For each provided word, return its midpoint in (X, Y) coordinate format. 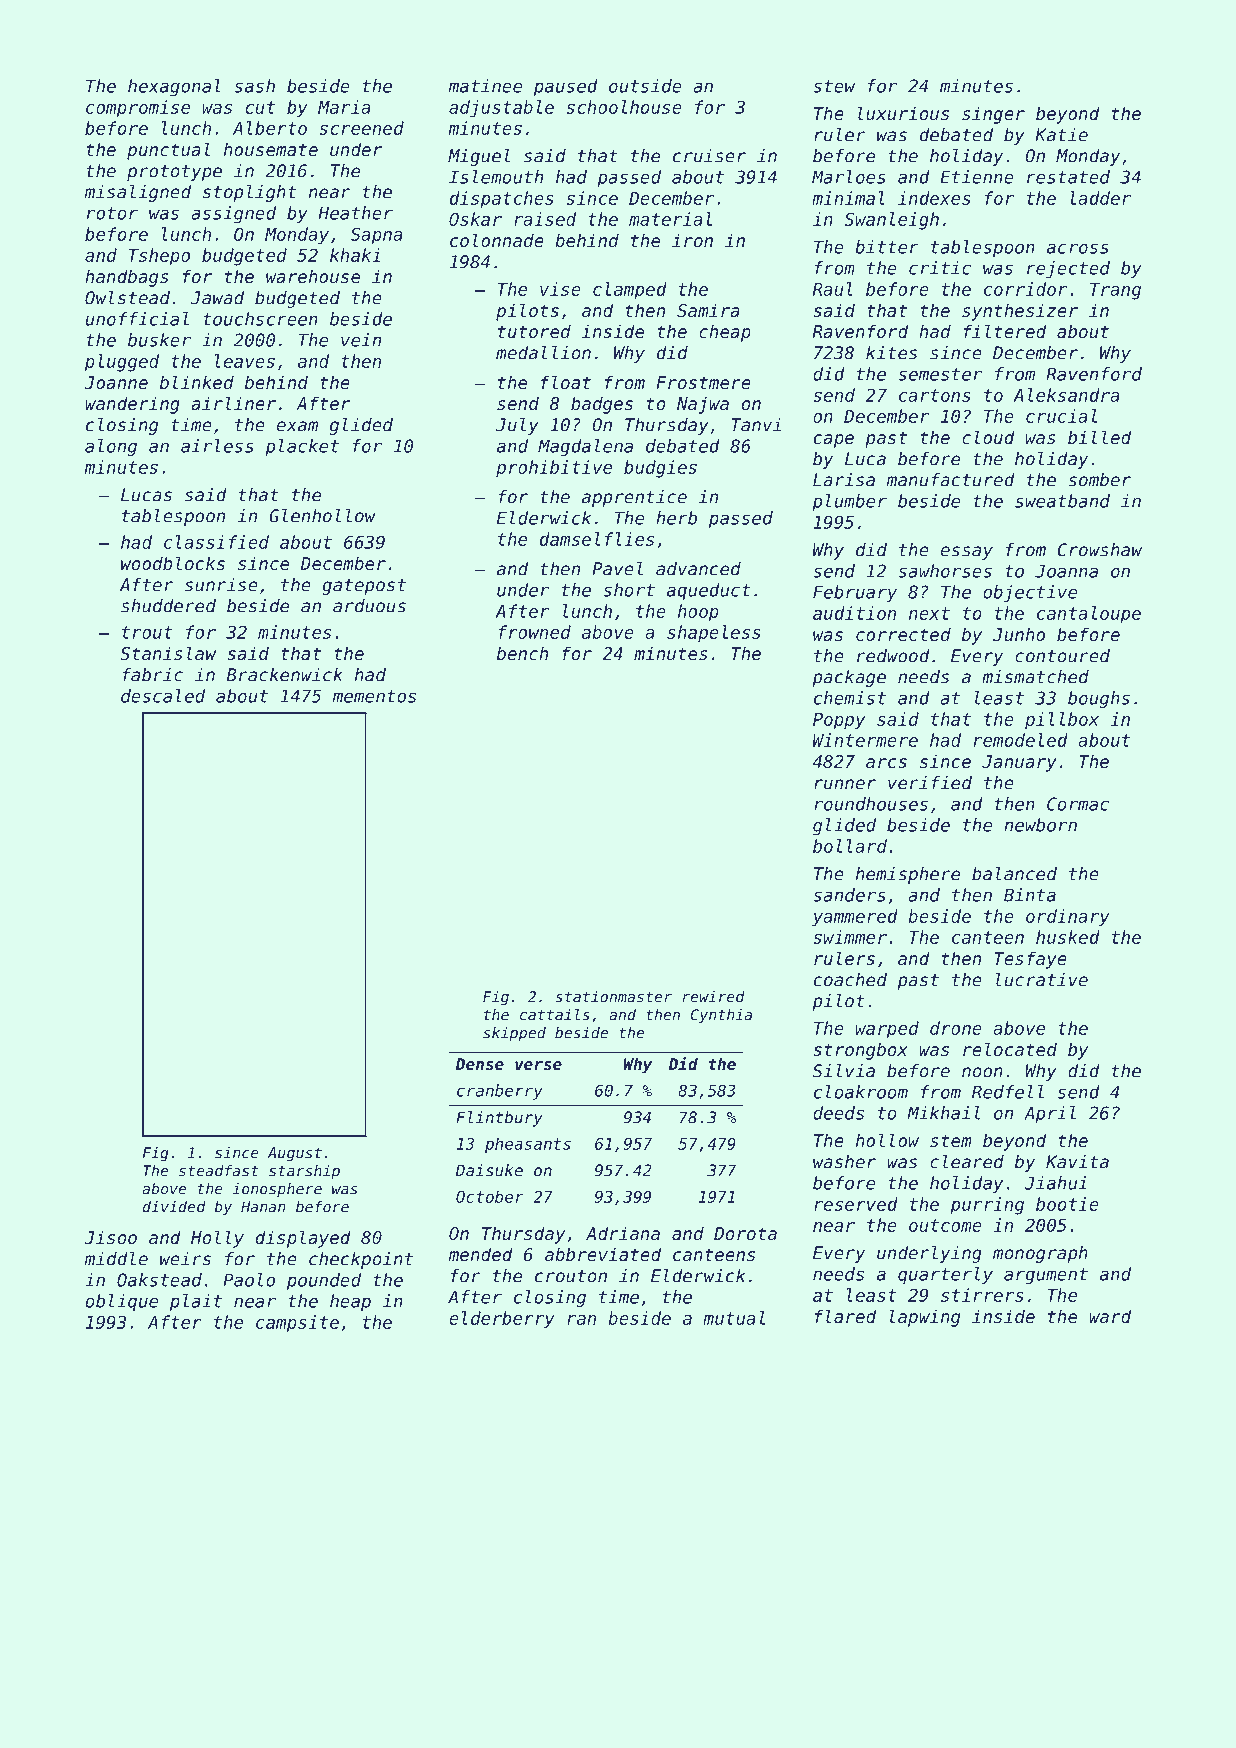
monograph (1040, 1254)
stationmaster (613, 997)
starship (304, 1172)
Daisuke (489, 1170)
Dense (480, 1064)
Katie (1061, 135)
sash (254, 86)
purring (987, 1206)
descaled (163, 696)
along (111, 448)
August (295, 1154)
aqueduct (709, 591)
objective (1030, 593)
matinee (485, 86)
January (1019, 763)
